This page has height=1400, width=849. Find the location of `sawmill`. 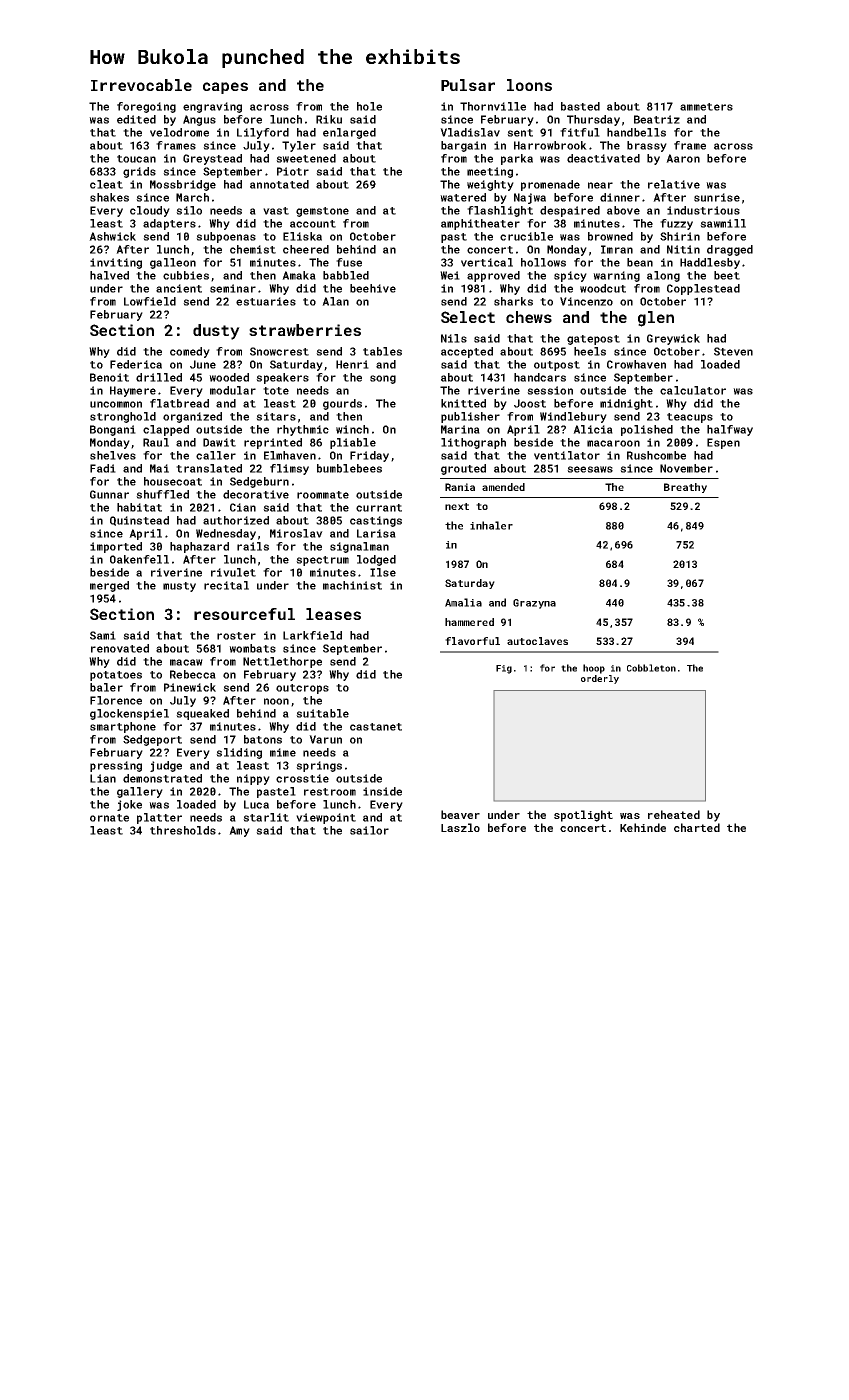

sawmill is located at coordinates (723, 223).
